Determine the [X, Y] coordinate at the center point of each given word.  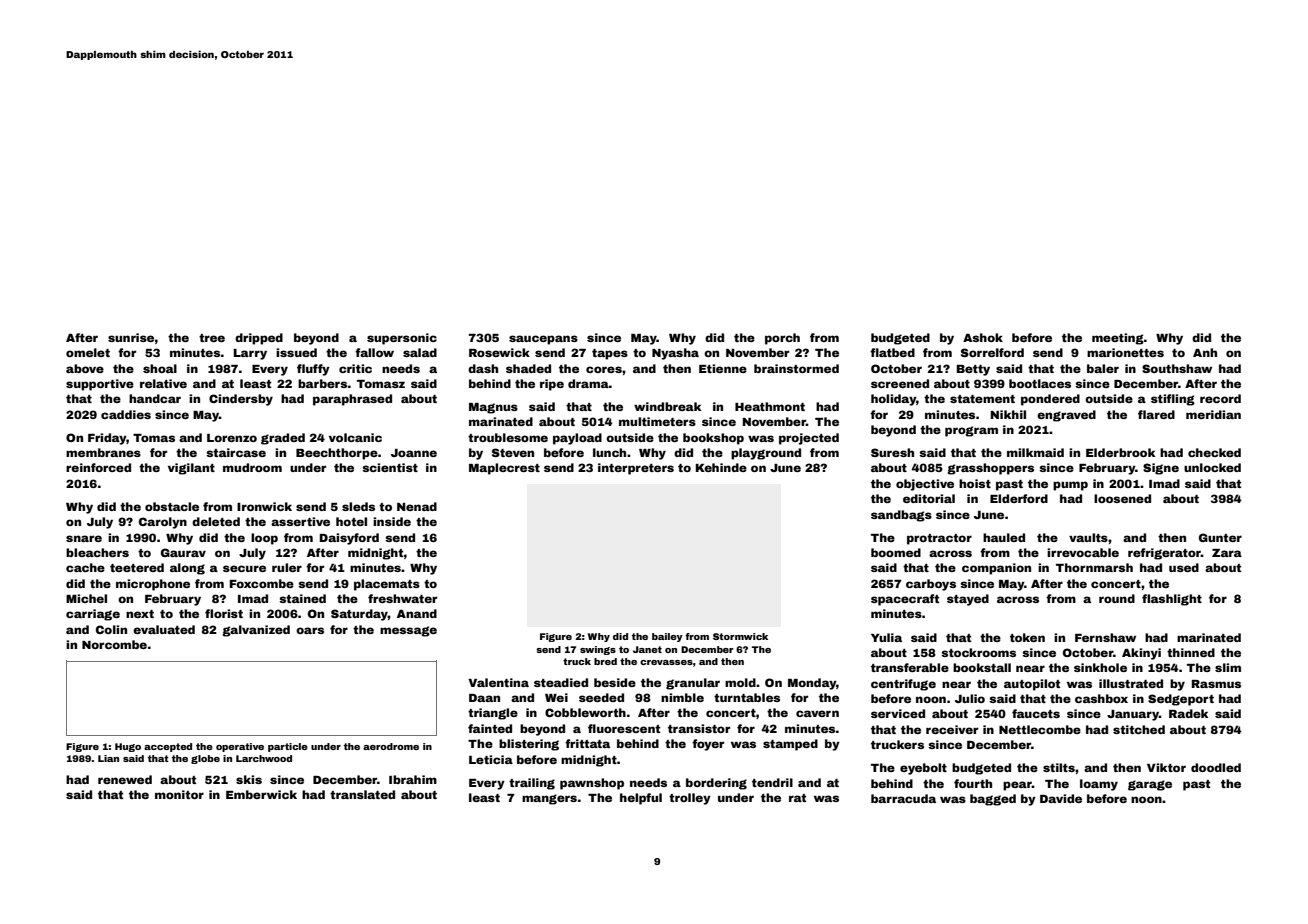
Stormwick [740, 636]
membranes [103, 452]
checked [1214, 452]
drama [588, 383]
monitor [179, 794]
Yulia [886, 637]
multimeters [657, 421]
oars [310, 630]
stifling [1173, 400]
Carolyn [163, 523]
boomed [896, 552]
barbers [322, 383]
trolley [690, 799]
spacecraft [905, 600]
